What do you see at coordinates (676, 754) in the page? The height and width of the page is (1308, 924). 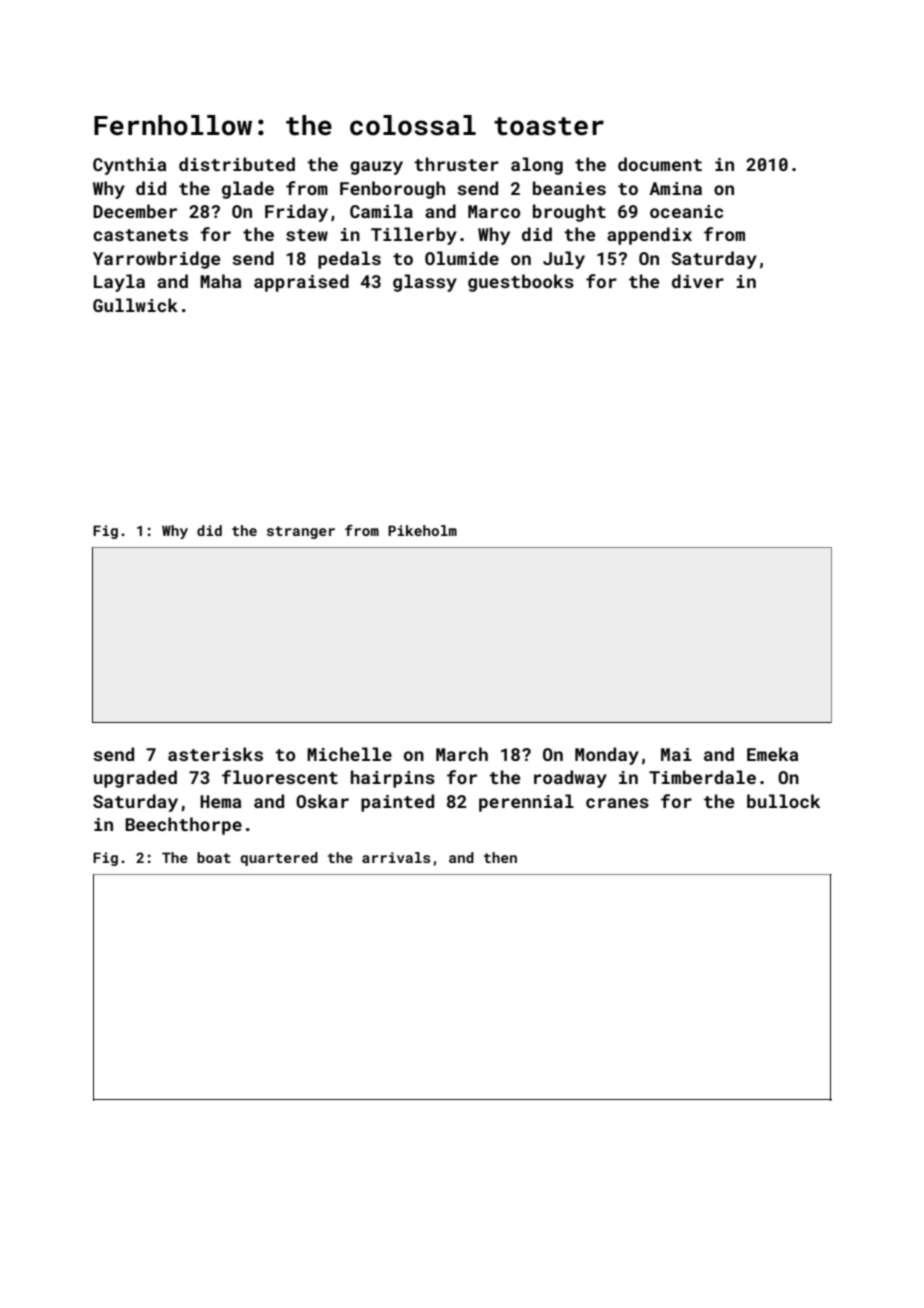 I see `Mai` at bounding box center [676, 754].
